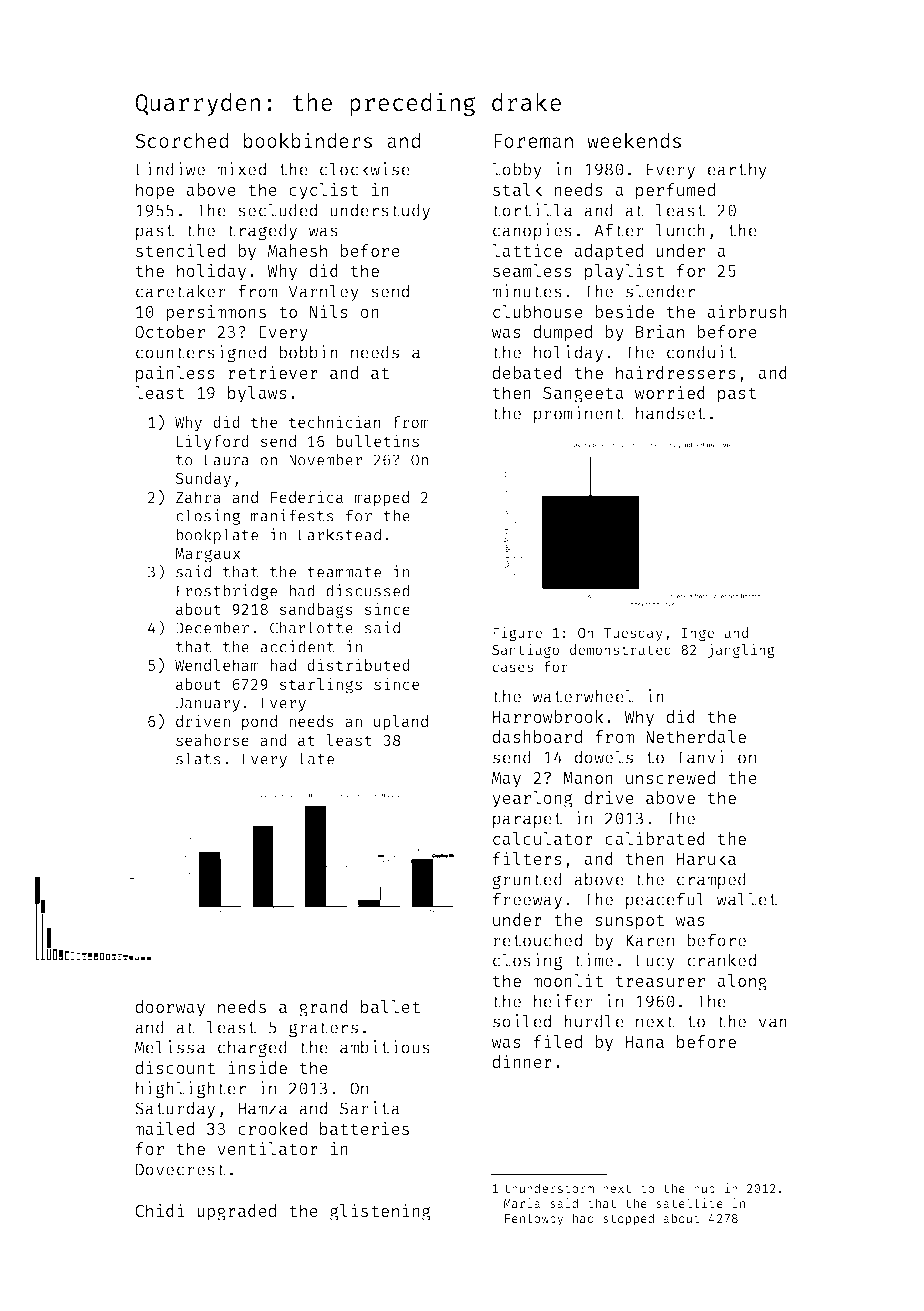 This screenshot has height=1311, width=924. Describe the element at coordinates (698, 634) in the screenshot. I see `Inge` at that location.
